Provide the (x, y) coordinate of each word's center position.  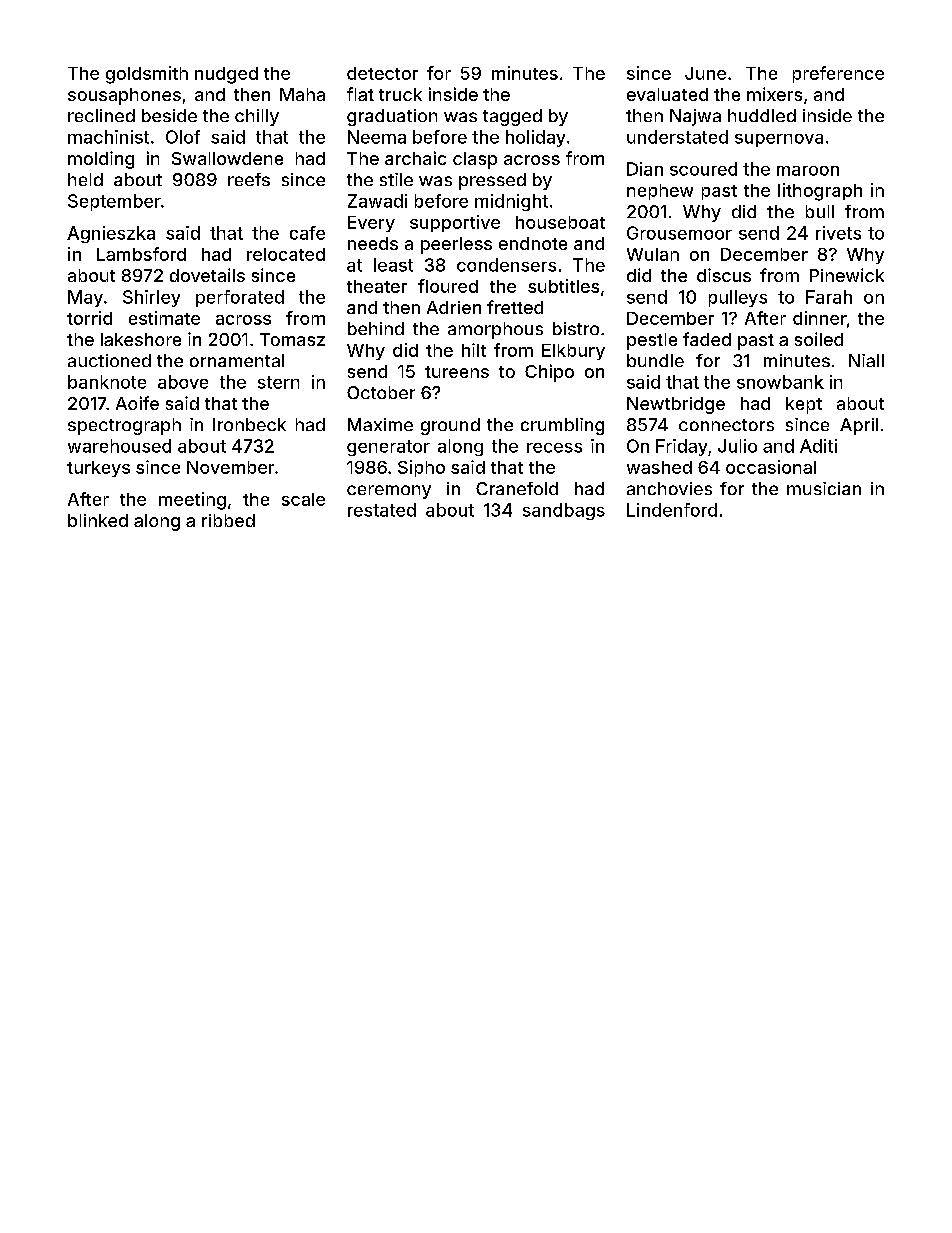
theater (377, 286)
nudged (226, 75)
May (85, 298)
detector (382, 73)
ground (450, 426)
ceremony (389, 492)
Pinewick (847, 275)
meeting (192, 501)
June (705, 73)
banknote (107, 382)
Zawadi (377, 201)
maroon (808, 171)
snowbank (780, 382)
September (114, 202)
